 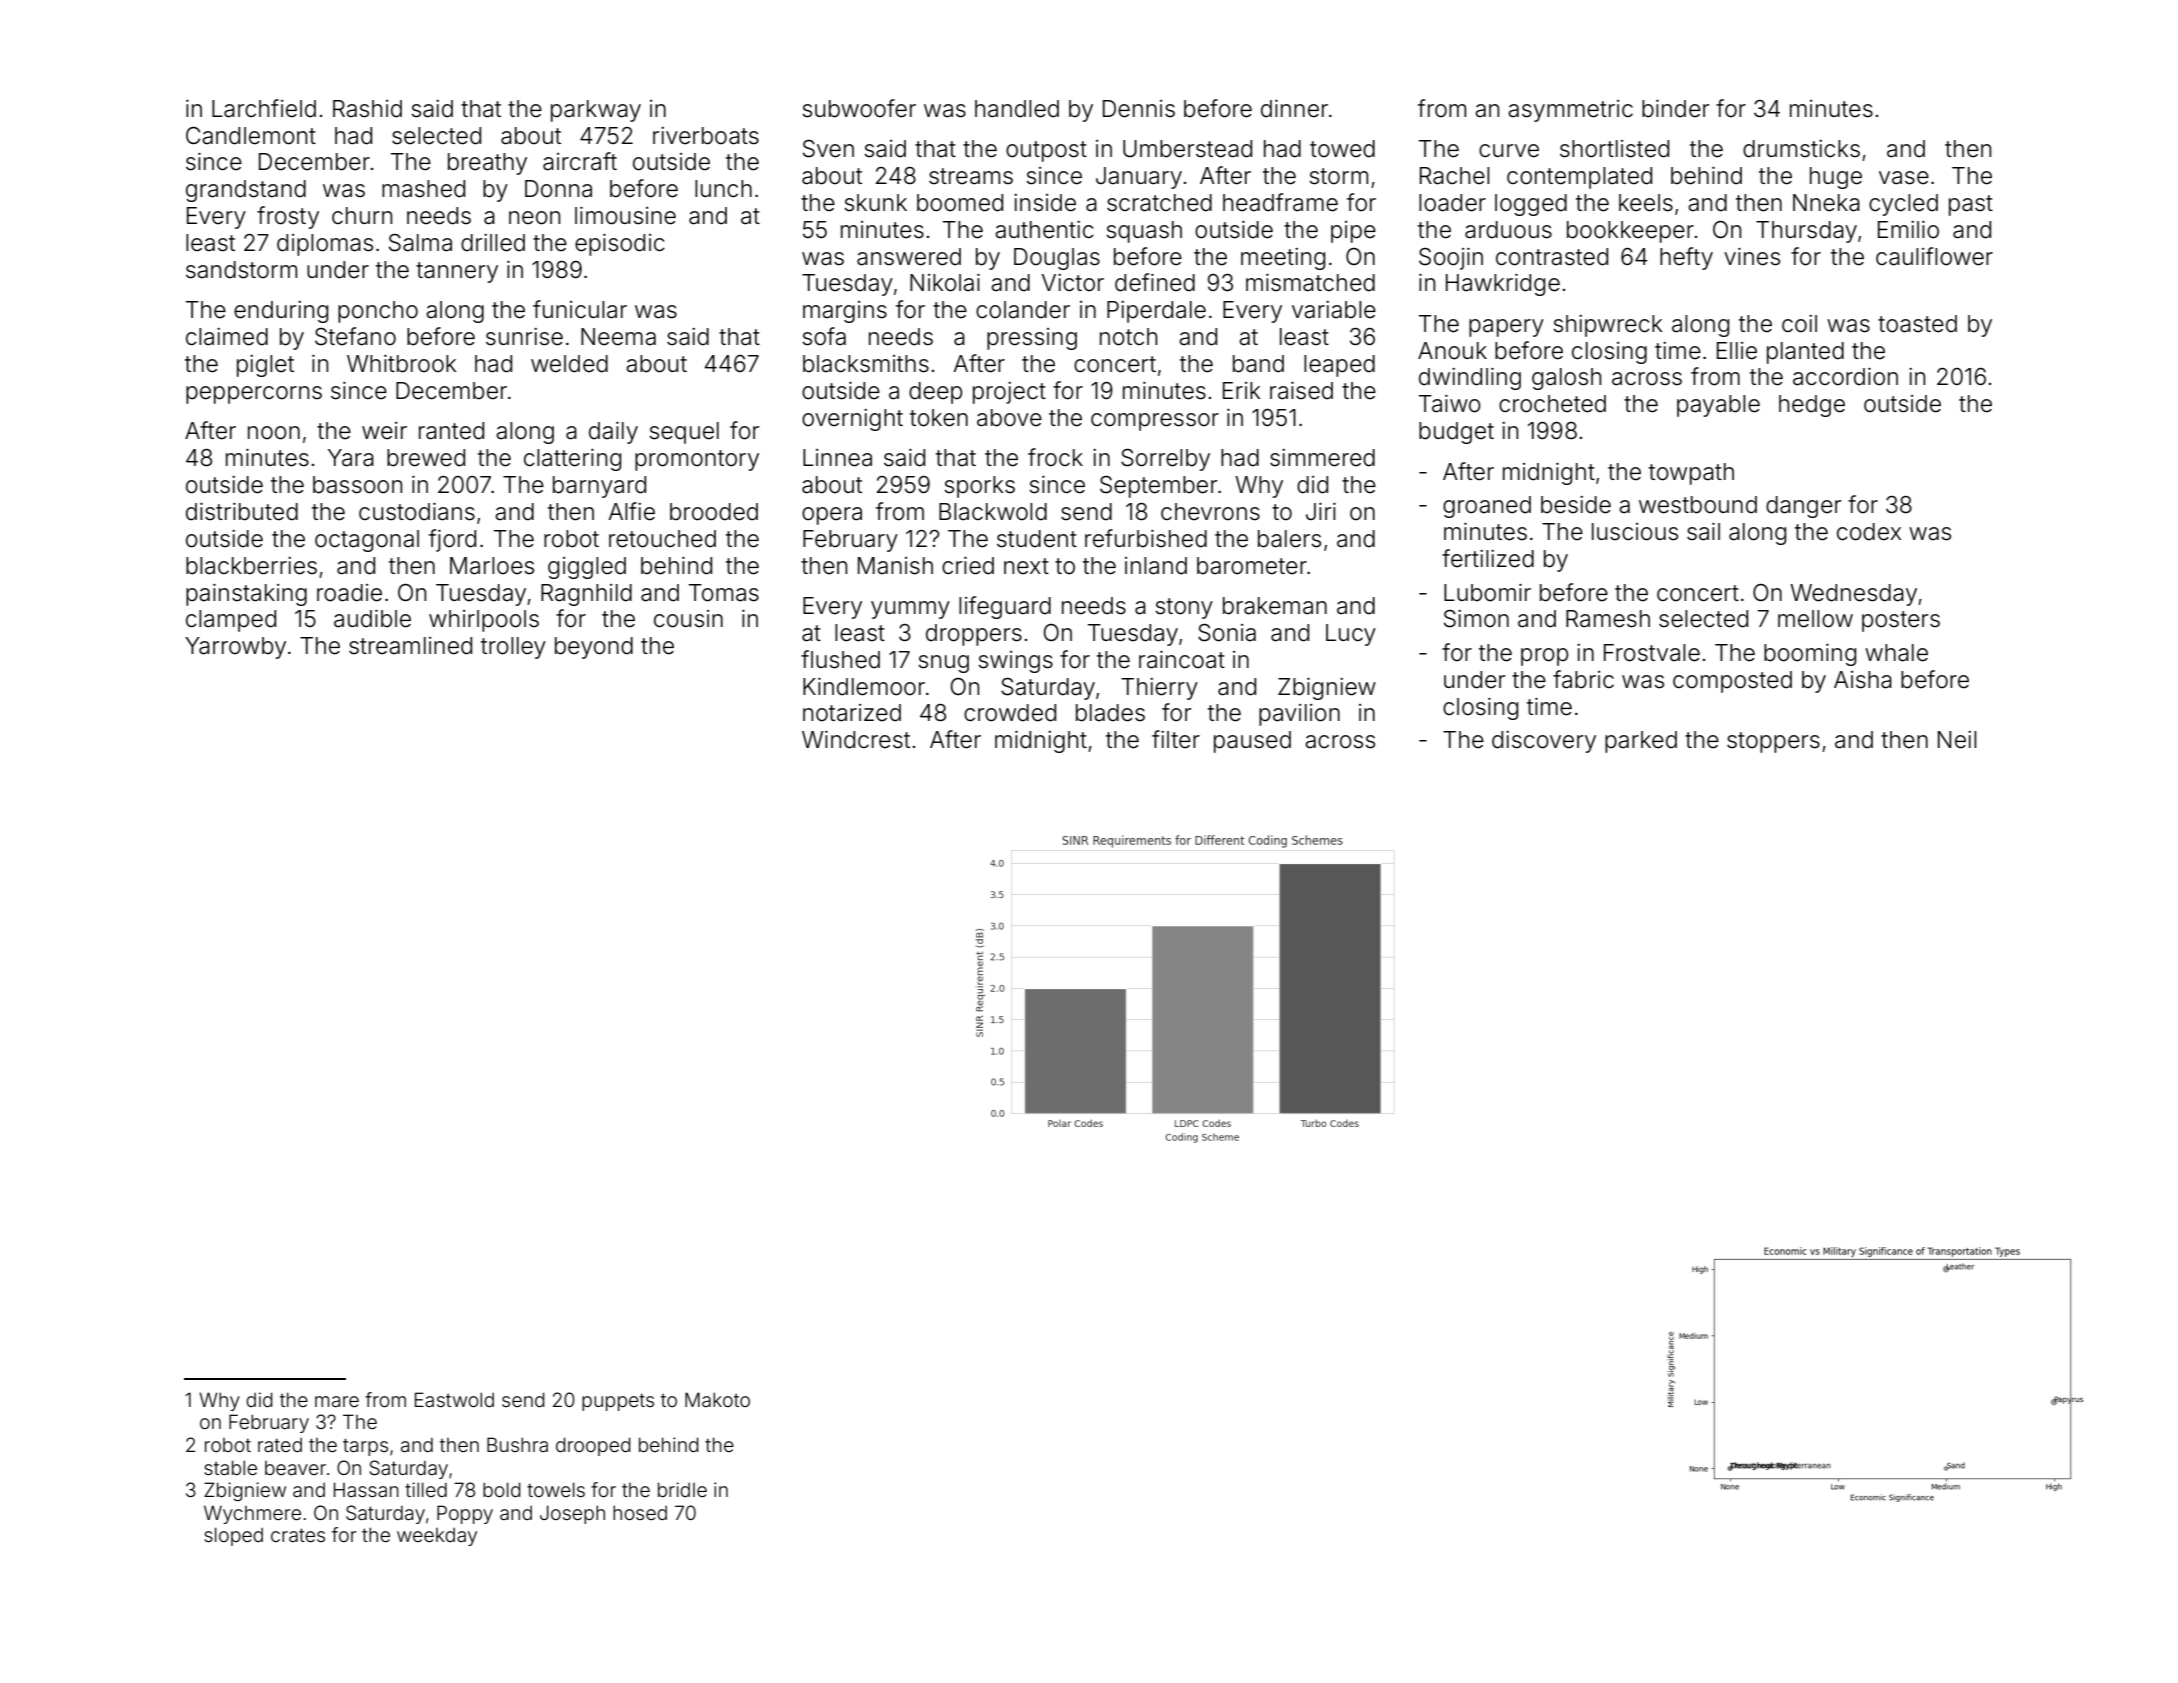 What do you see at coordinates (832, 516) in the document?
I see `opera` at bounding box center [832, 516].
